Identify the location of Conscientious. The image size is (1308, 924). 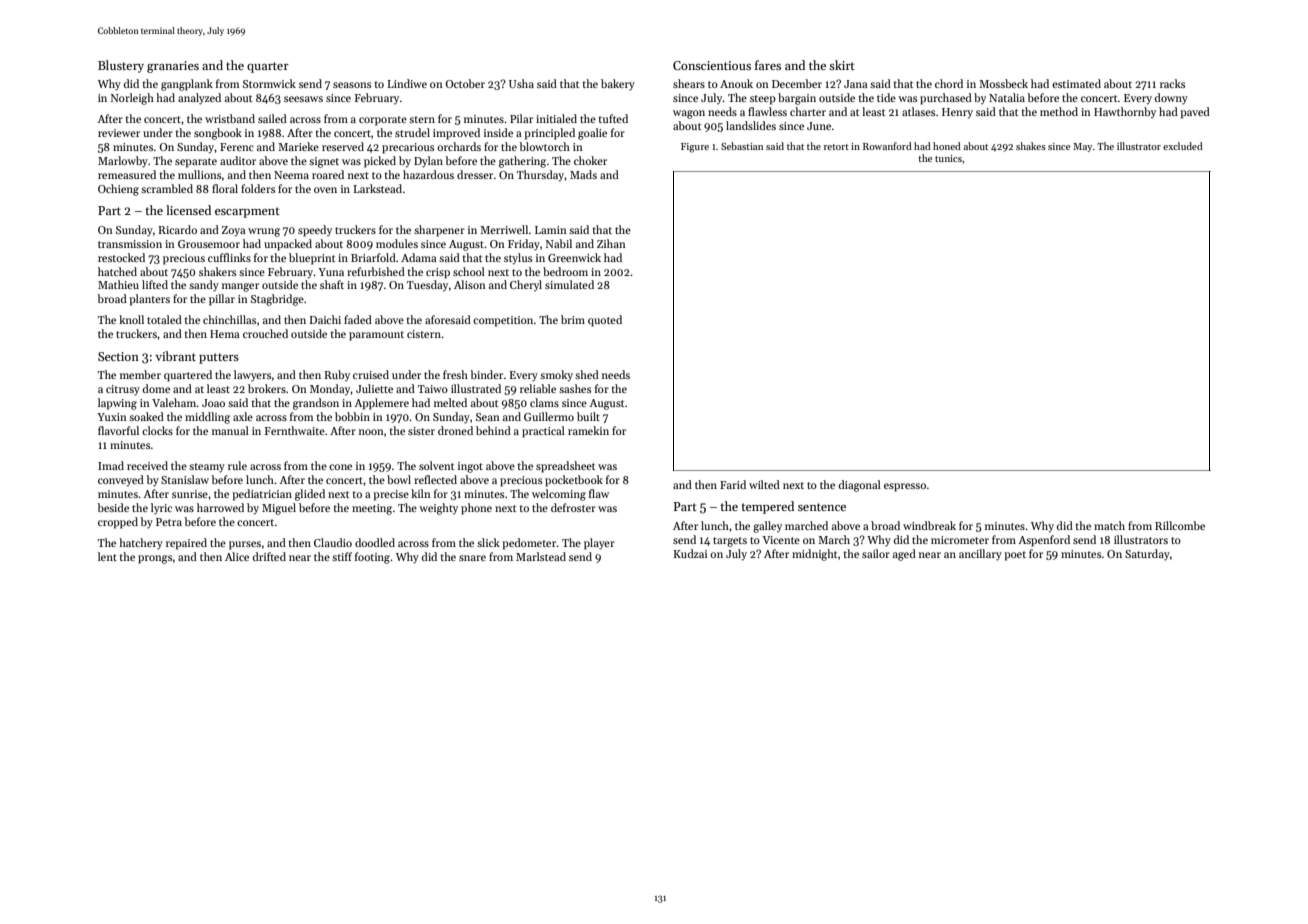
(712, 65).
